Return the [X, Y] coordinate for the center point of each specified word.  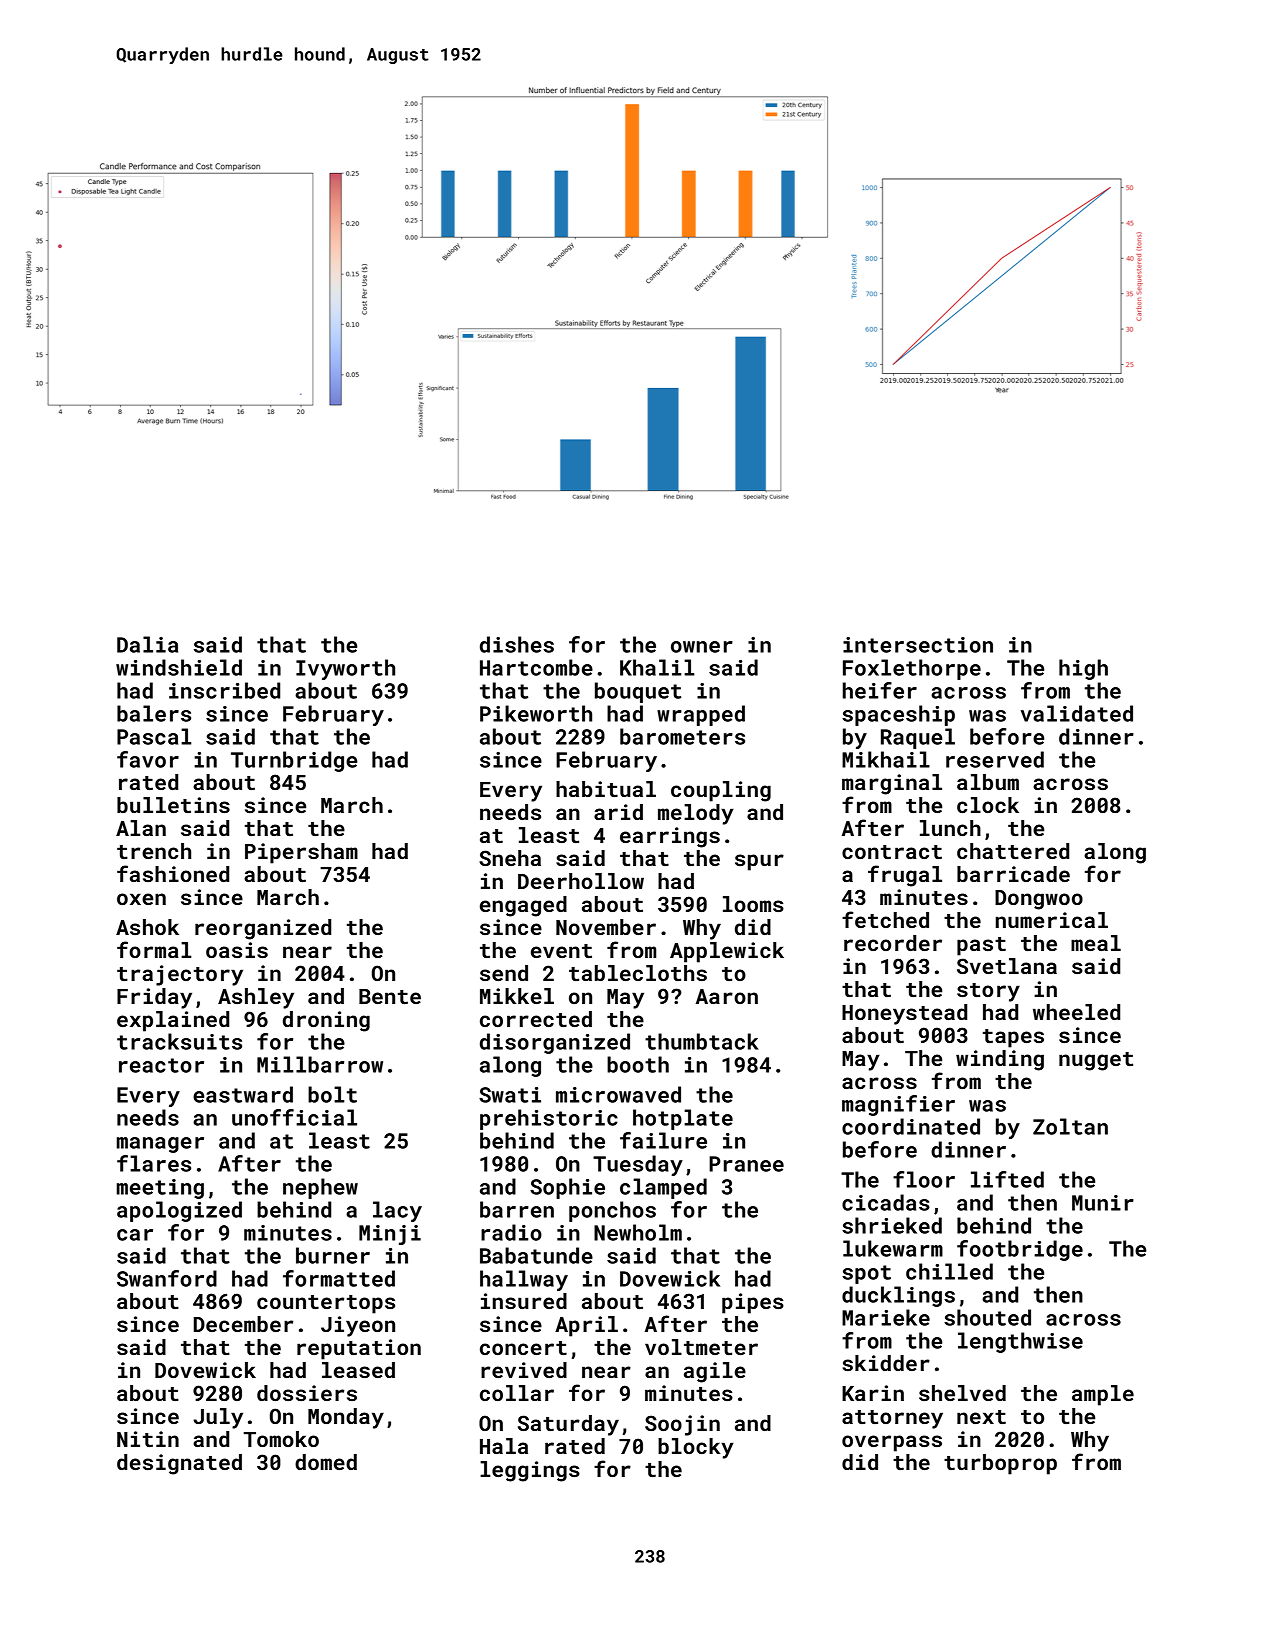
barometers [682, 736]
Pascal [154, 736]
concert [523, 1348]
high [1083, 669]
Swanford [167, 1278]
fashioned [173, 873]
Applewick [727, 952]
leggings [530, 1471]
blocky [696, 1448]
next [981, 1417]
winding [1000, 1060]
